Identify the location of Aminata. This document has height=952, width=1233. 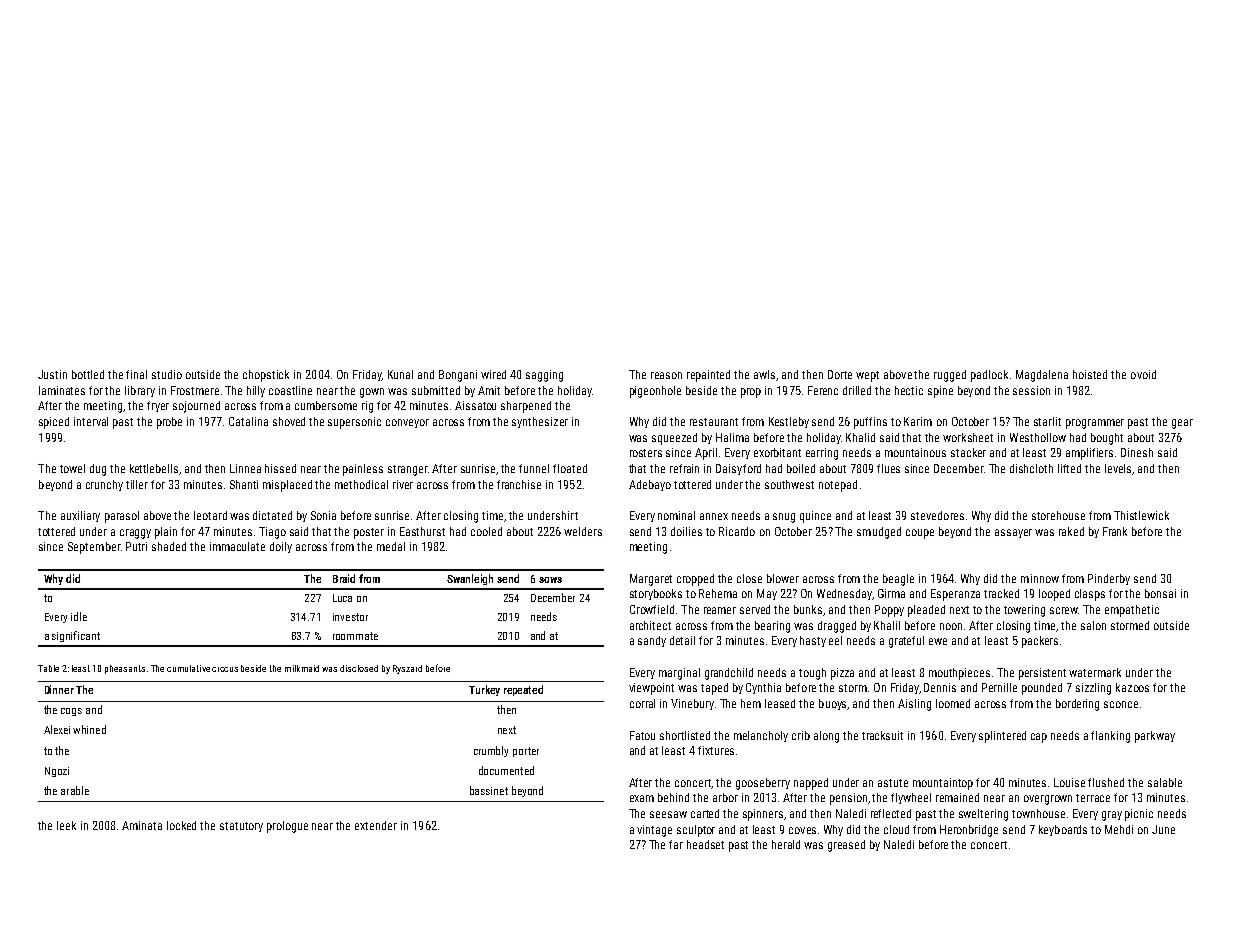
(142, 825).
